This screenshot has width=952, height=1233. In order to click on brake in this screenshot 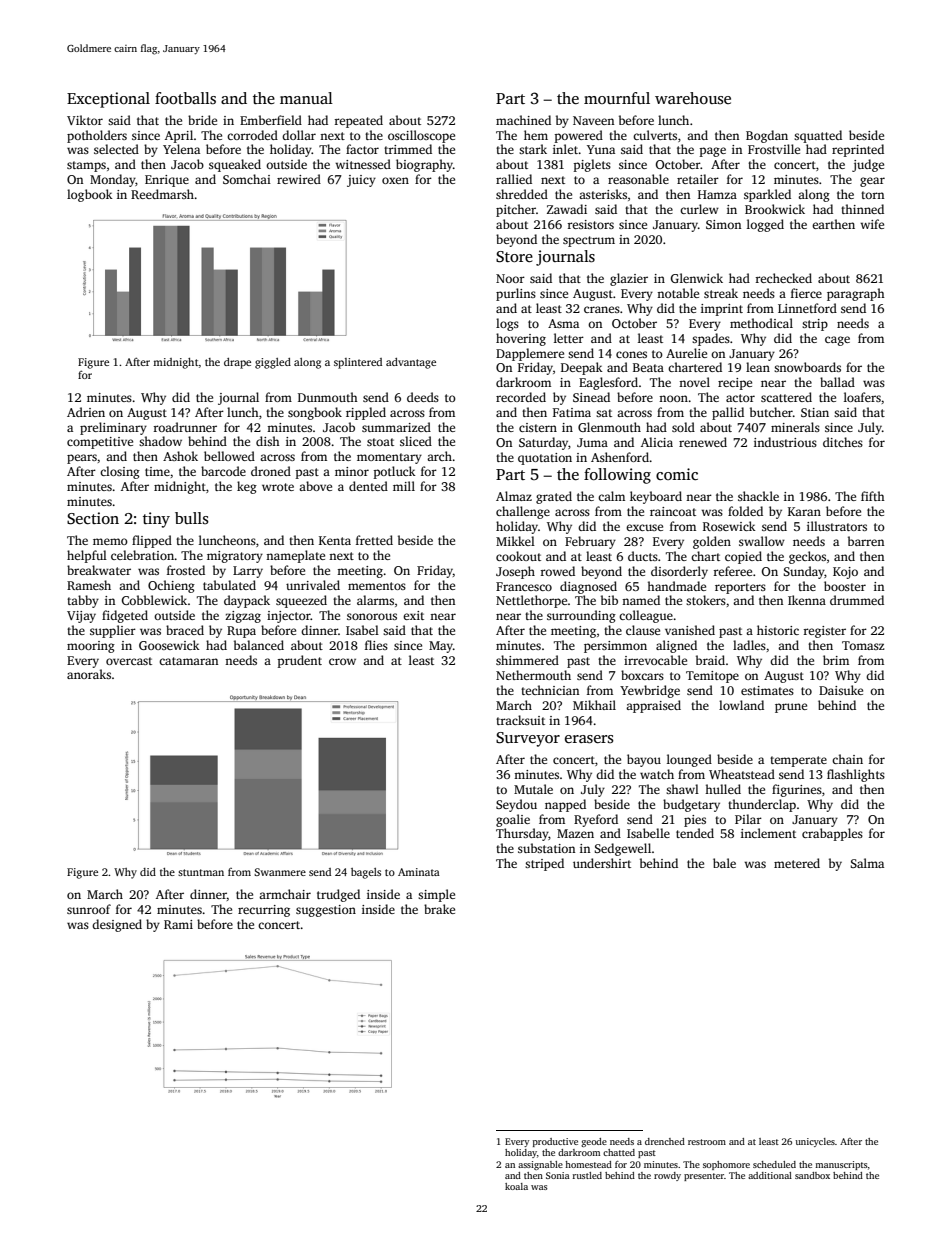, I will do `click(439, 909)`.
